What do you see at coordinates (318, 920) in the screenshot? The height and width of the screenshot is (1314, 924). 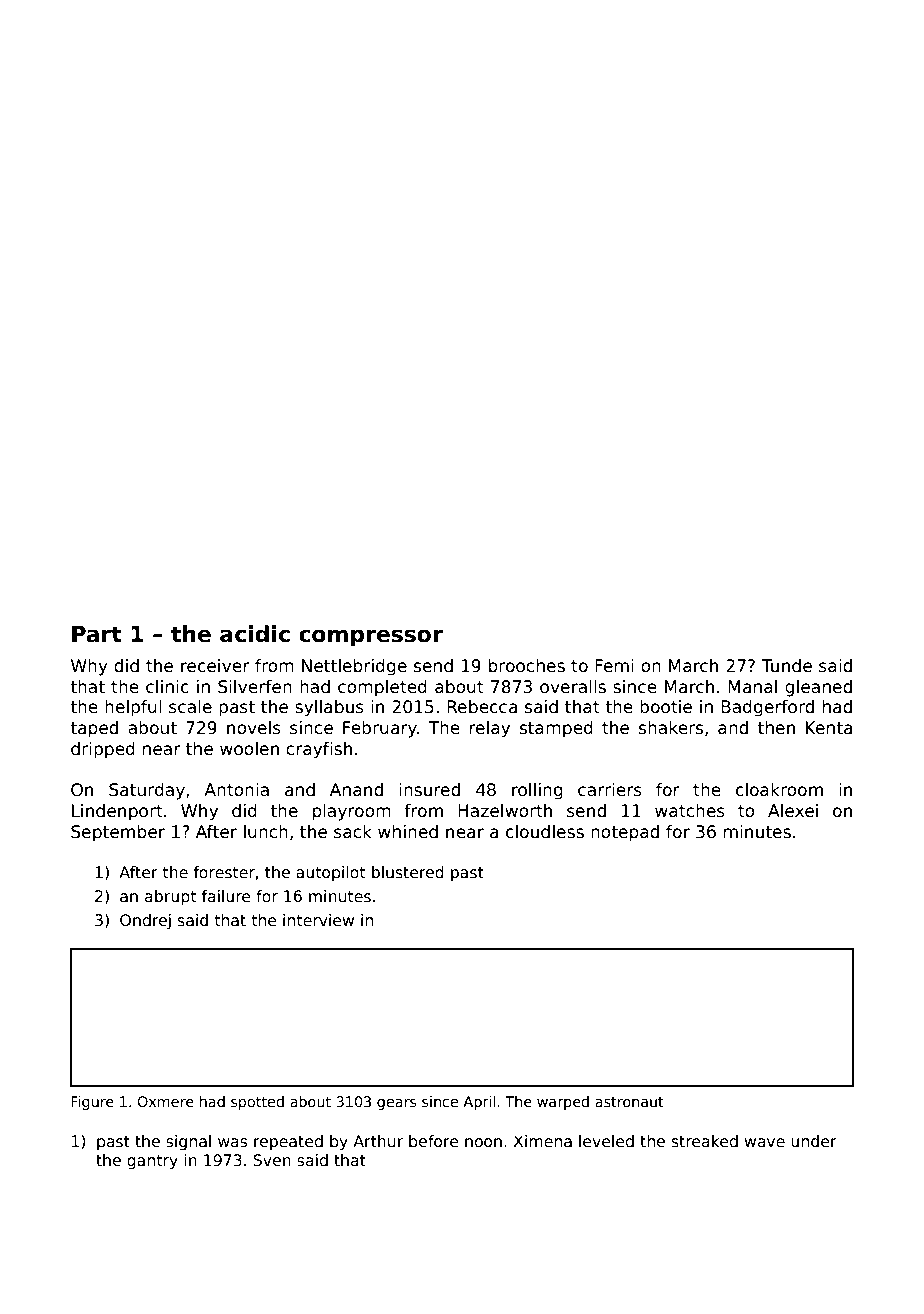 I see `interview` at bounding box center [318, 920].
